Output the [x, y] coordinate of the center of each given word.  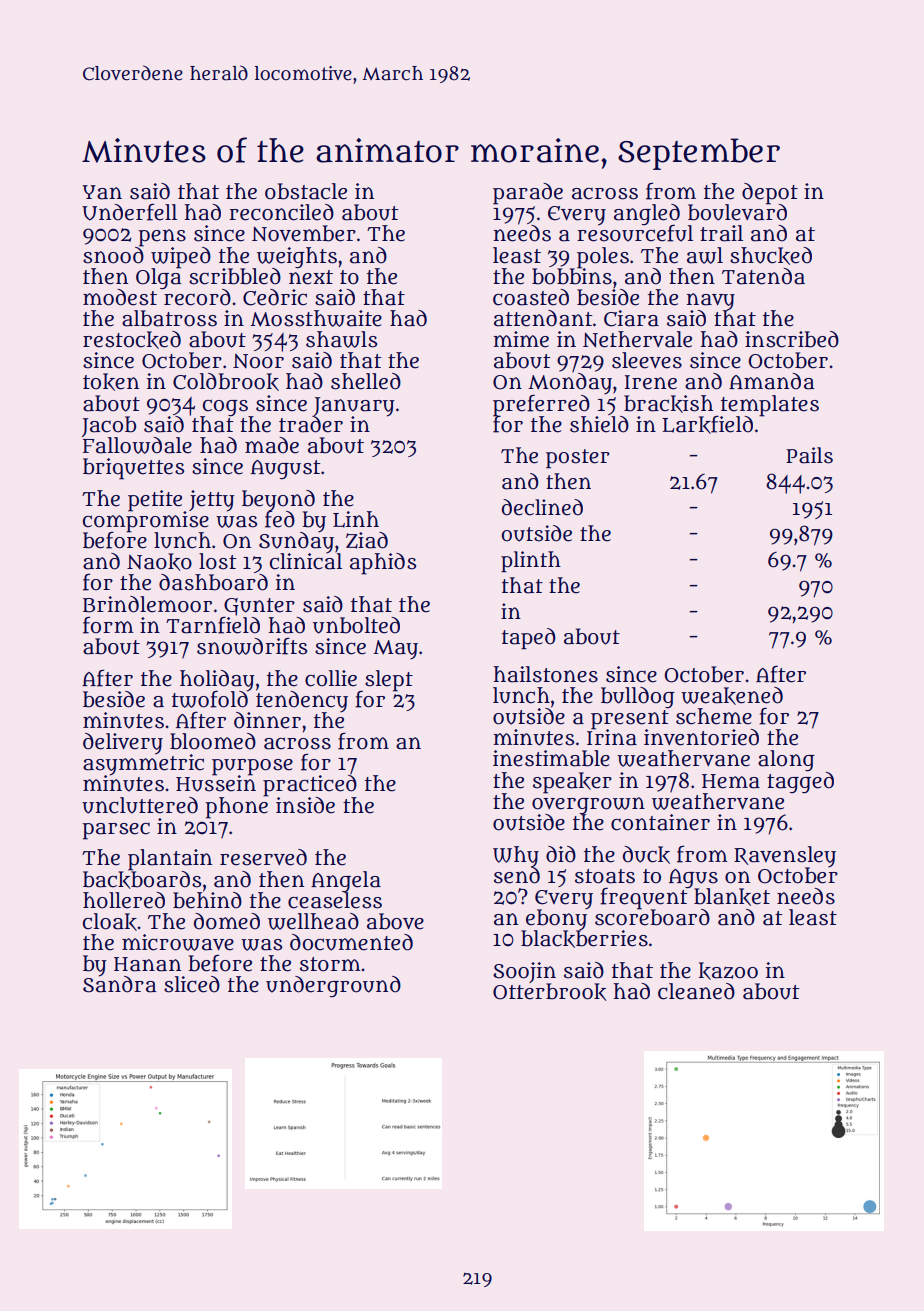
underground [333, 986]
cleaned [696, 991]
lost [218, 561]
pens [162, 237]
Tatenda [763, 276]
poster [578, 458]
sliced [192, 984]
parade [528, 194]
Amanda [772, 381]
